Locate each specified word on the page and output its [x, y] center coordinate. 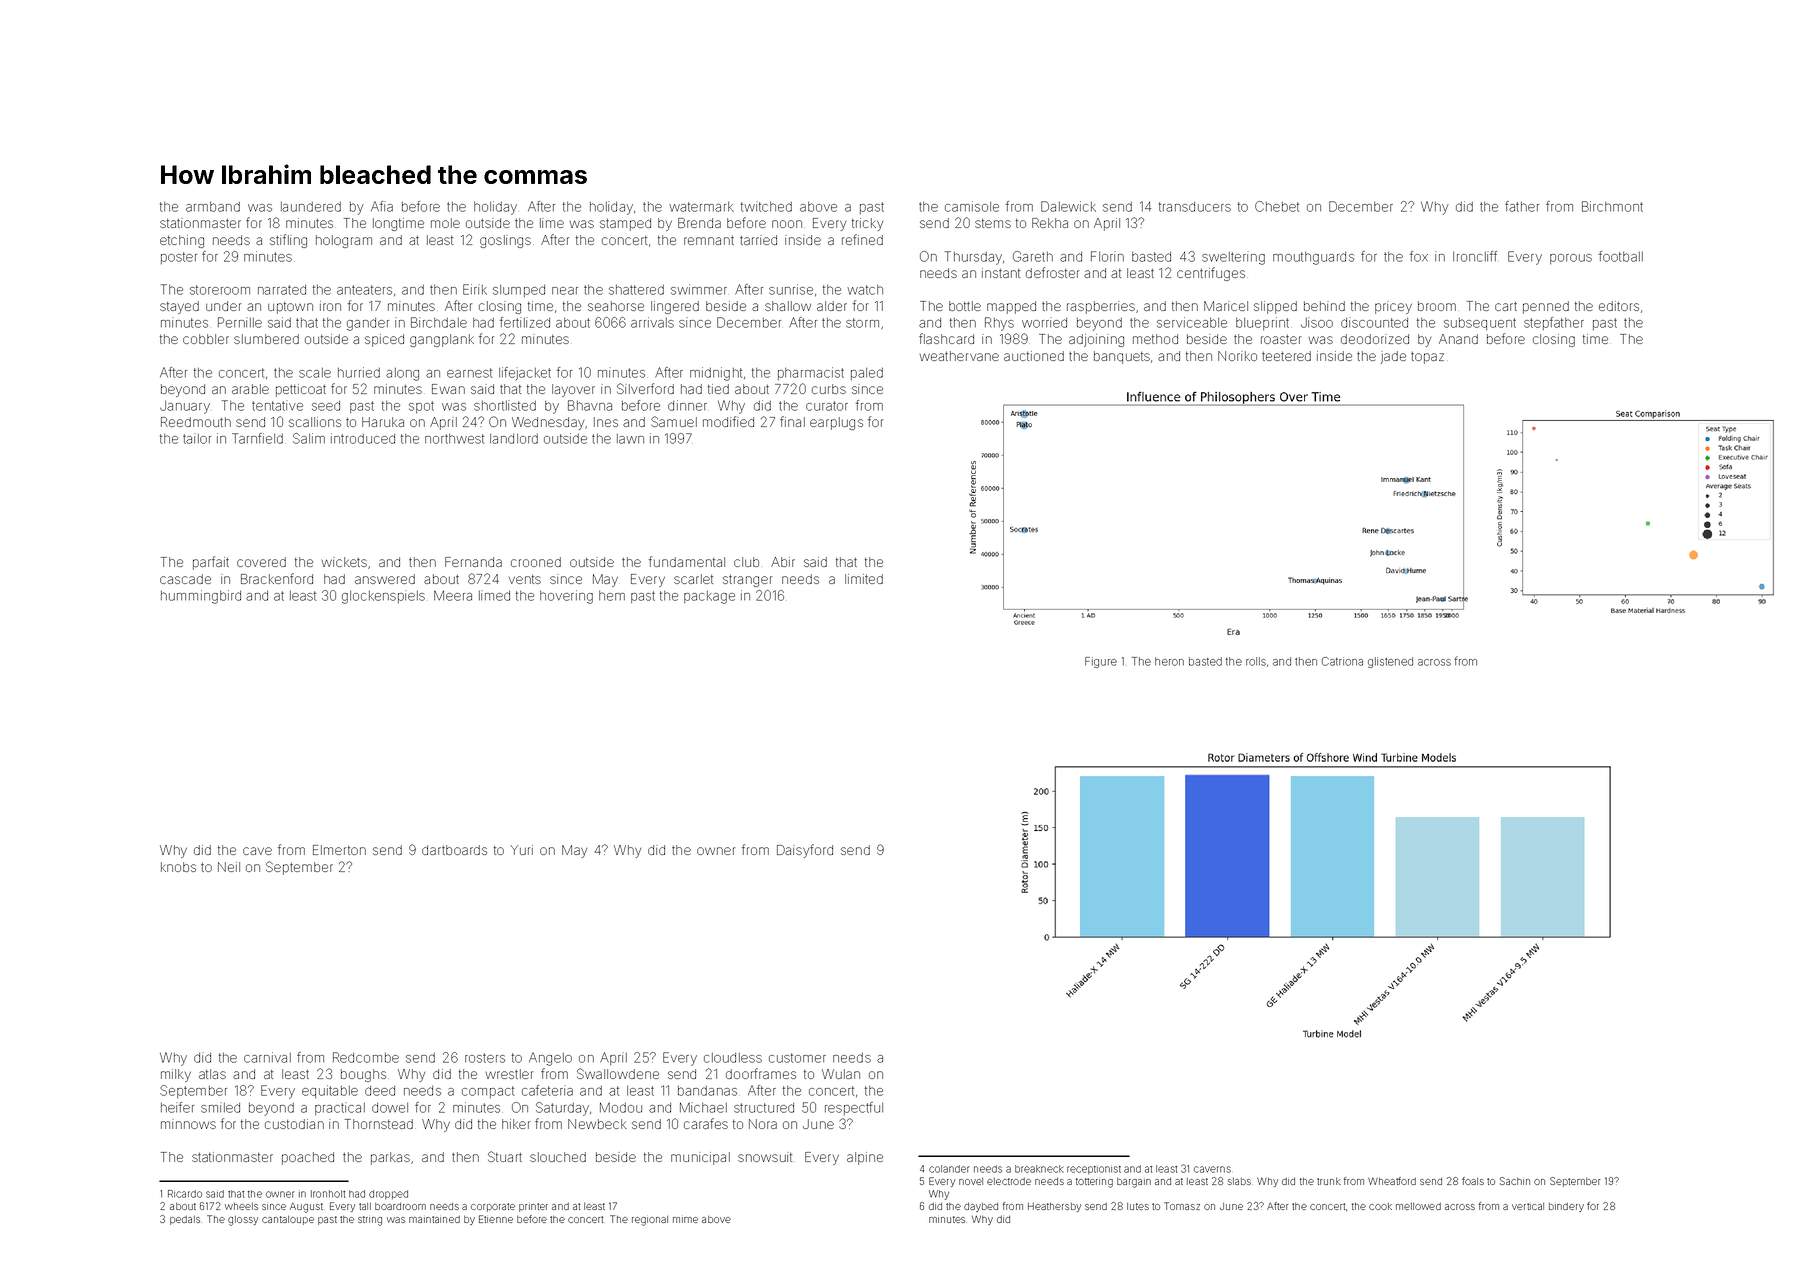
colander [949, 1169]
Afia [382, 206]
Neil [229, 867]
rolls [1256, 661]
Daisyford [805, 851]
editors [1619, 306]
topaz [1427, 358]
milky [176, 1075]
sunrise [791, 289]
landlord [514, 439]
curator [827, 406]
